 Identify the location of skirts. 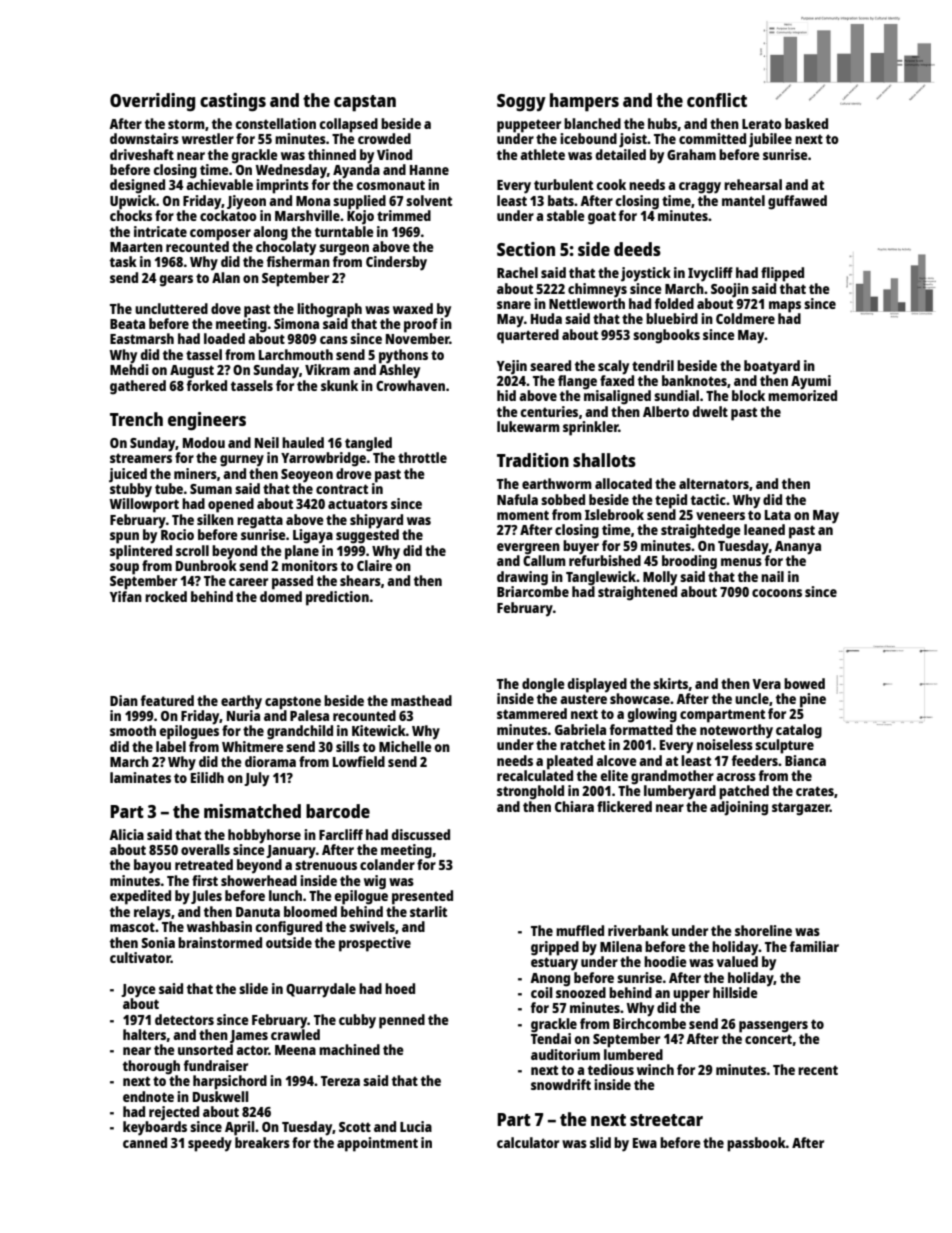
(670, 683).
